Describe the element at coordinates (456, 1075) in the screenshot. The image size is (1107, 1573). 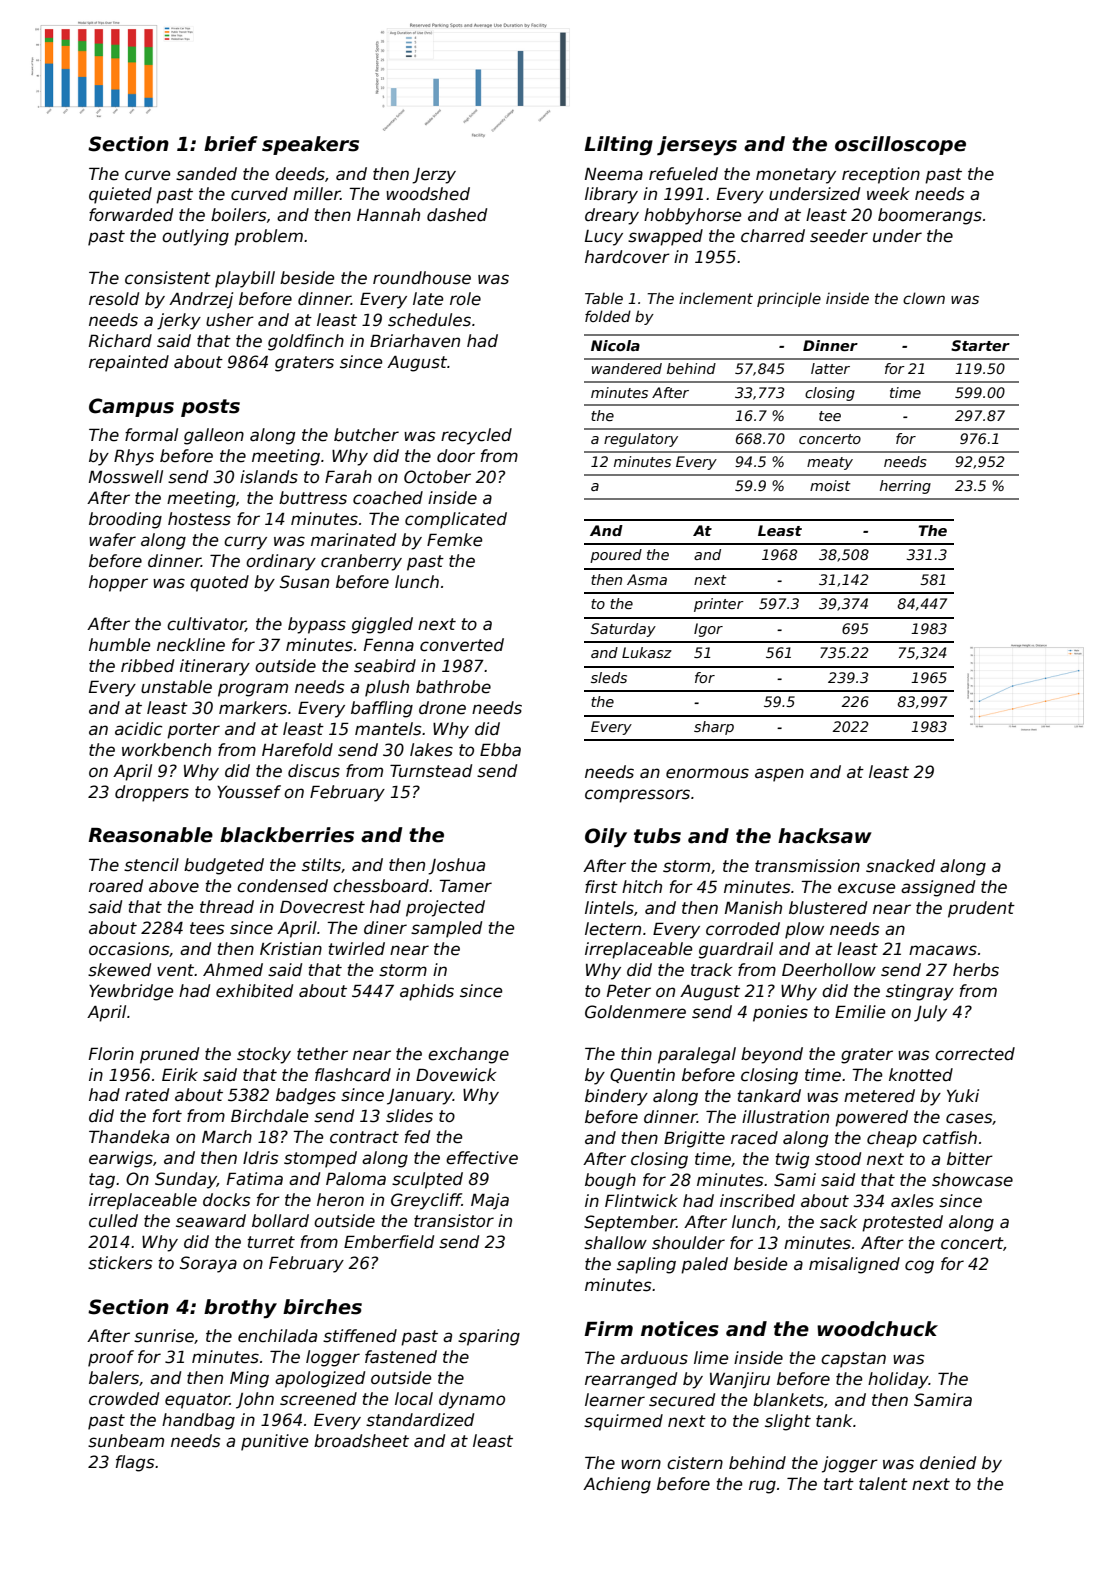
I see `Dovewick` at that location.
